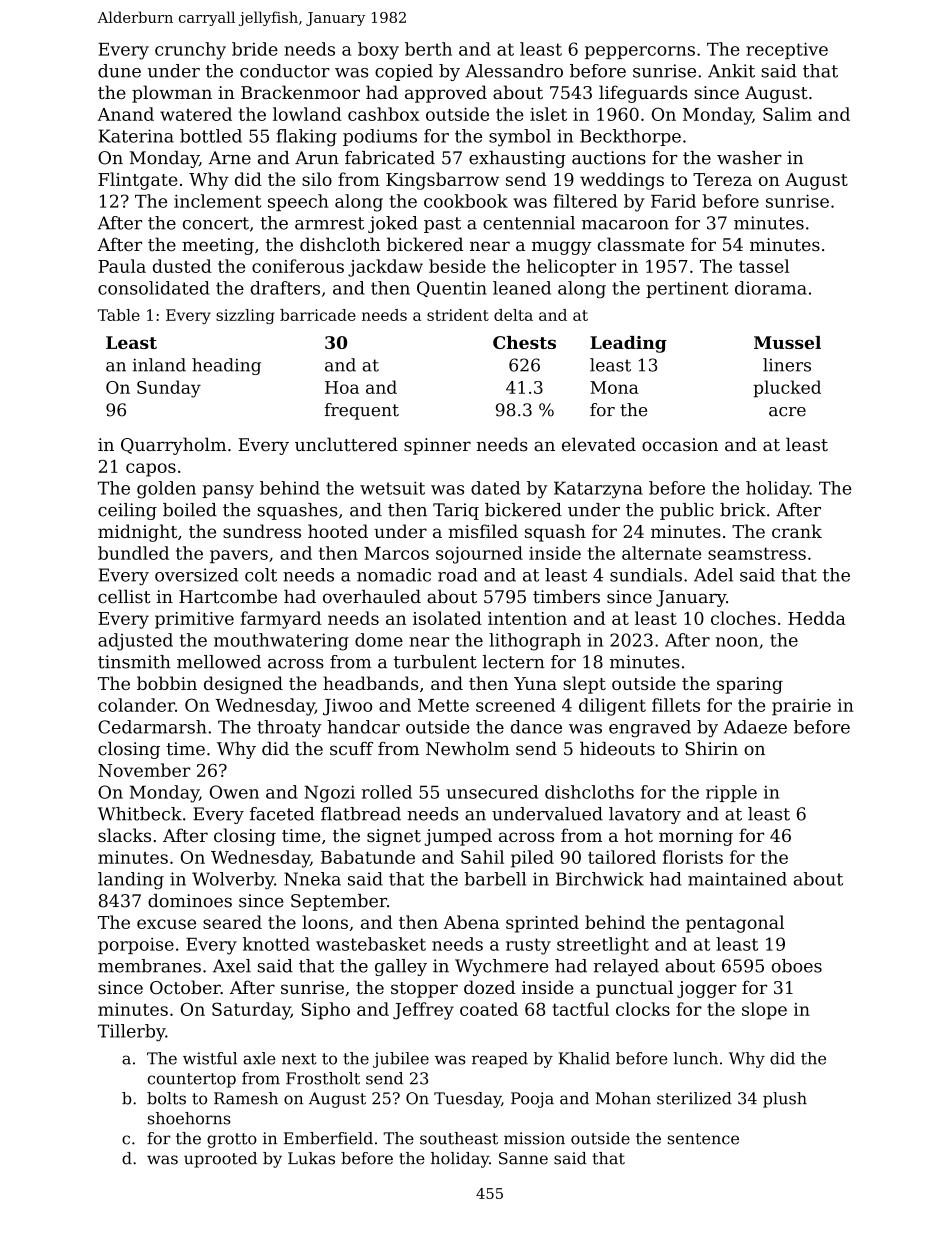 This document has width=952, height=1233. What do you see at coordinates (124, 596) in the document?
I see `cellist` at bounding box center [124, 596].
